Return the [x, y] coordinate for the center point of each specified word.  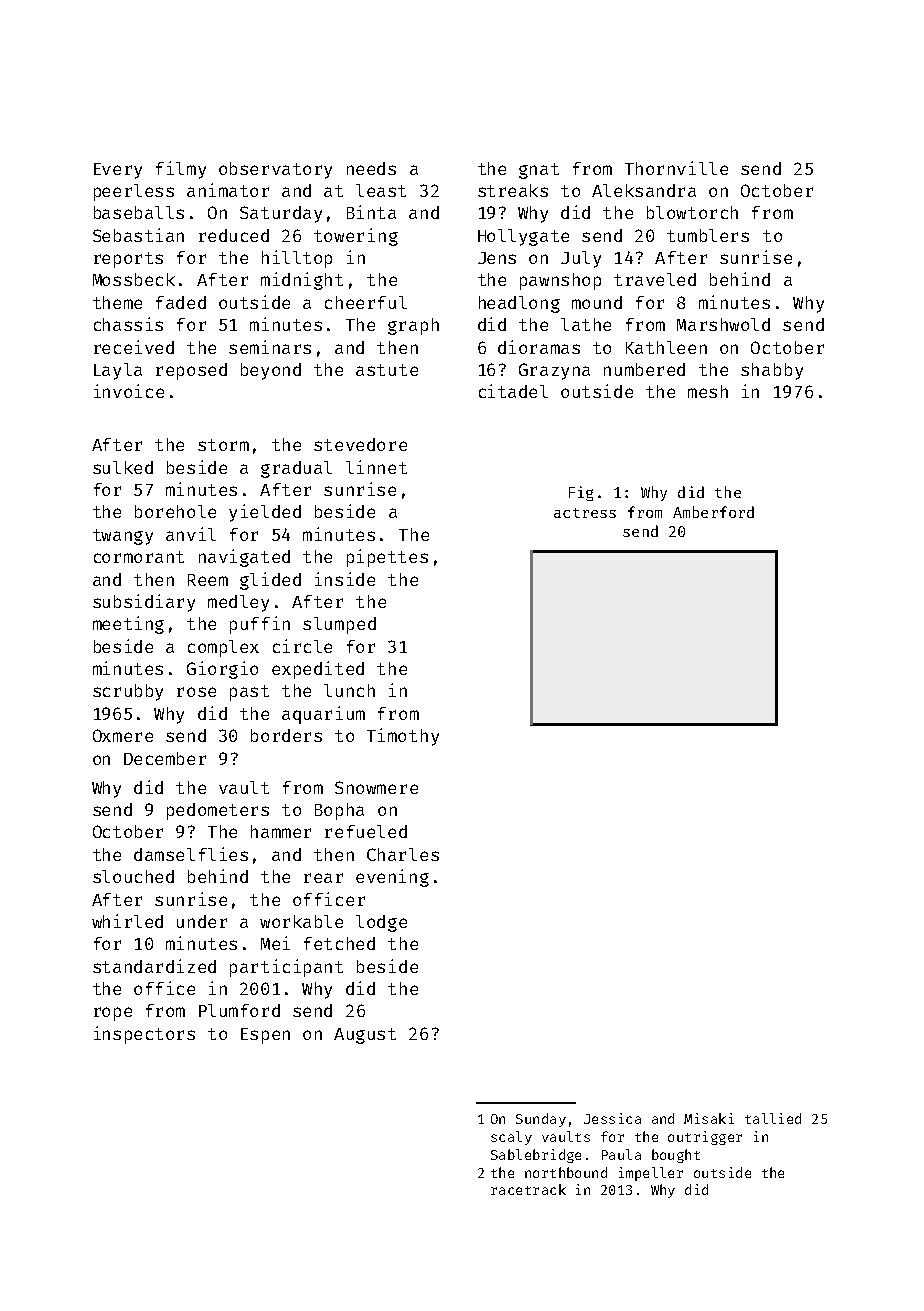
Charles [403, 854]
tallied [773, 1118]
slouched [133, 876]
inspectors [144, 1035]
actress [585, 513]
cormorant [139, 557]
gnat [539, 171]
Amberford [713, 512]
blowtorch [692, 212]
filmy [181, 170]
